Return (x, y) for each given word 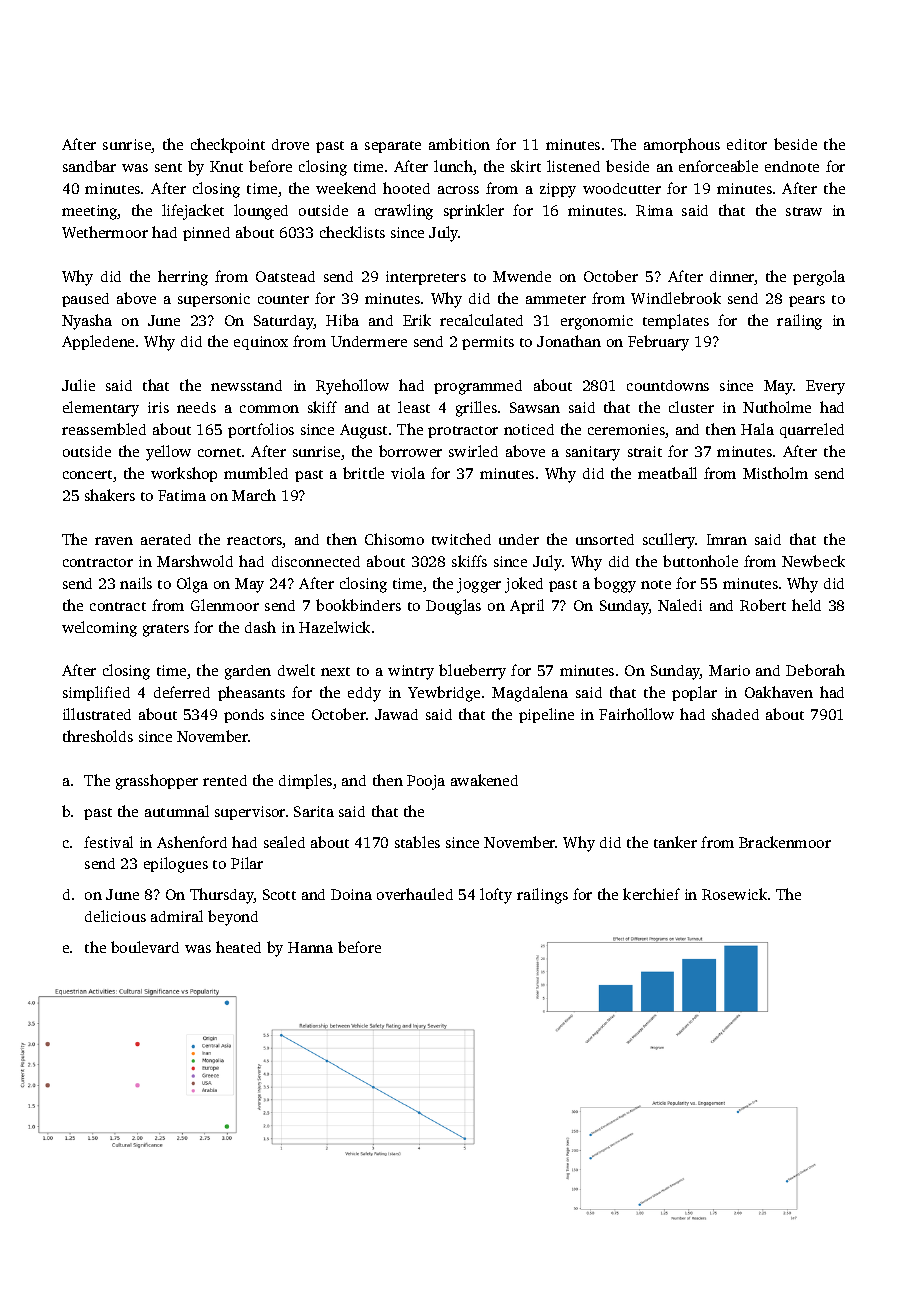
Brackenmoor (785, 842)
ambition (459, 144)
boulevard (145, 947)
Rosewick (734, 894)
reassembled (104, 429)
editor (747, 144)
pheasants (251, 693)
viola (408, 473)
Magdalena (530, 694)
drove (290, 144)
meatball (667, 473)
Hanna (310, 947)
